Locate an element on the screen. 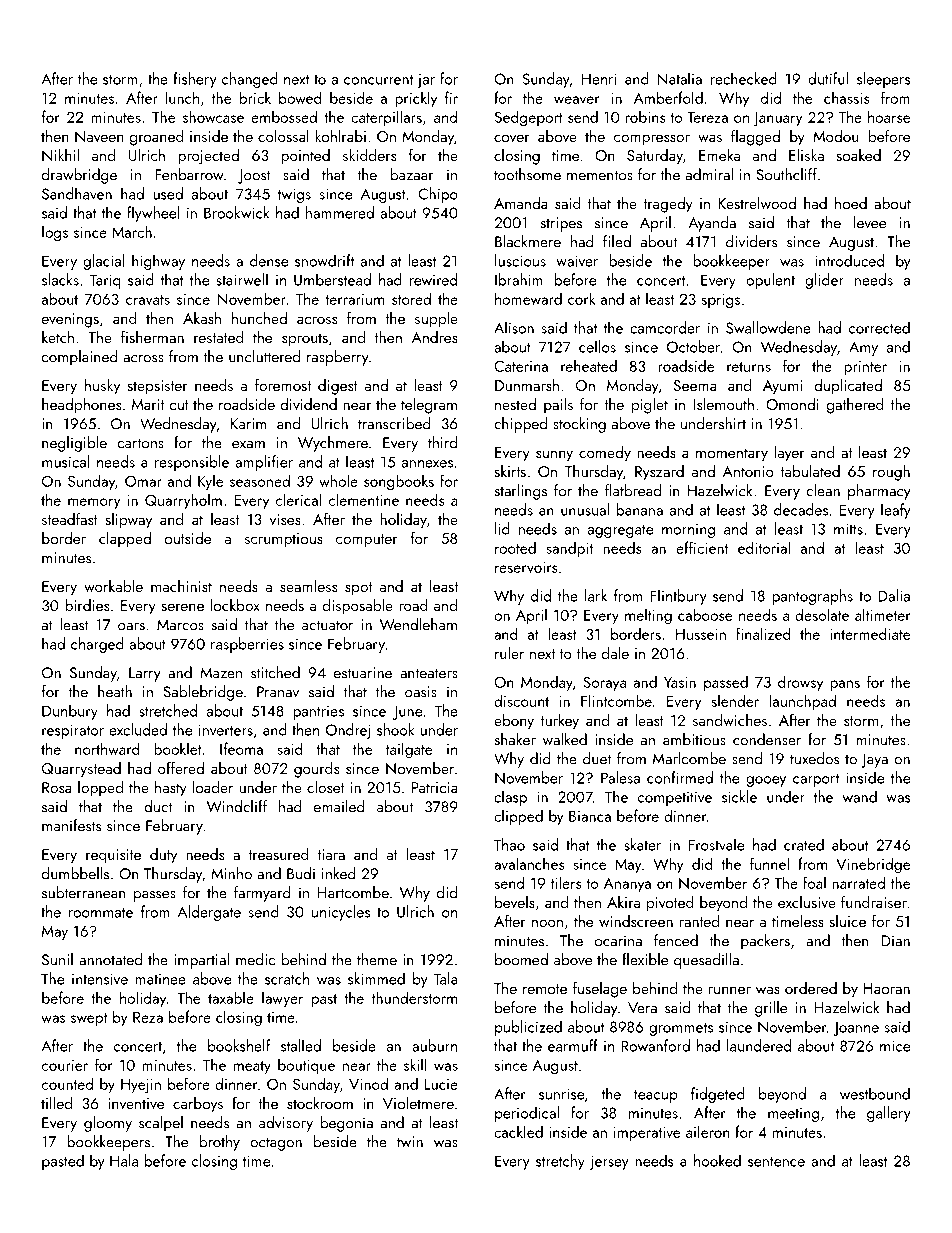 Image resolution: width=952 pixels, height=1233 pixels. skimmed is located at coordinates (376, 978).
